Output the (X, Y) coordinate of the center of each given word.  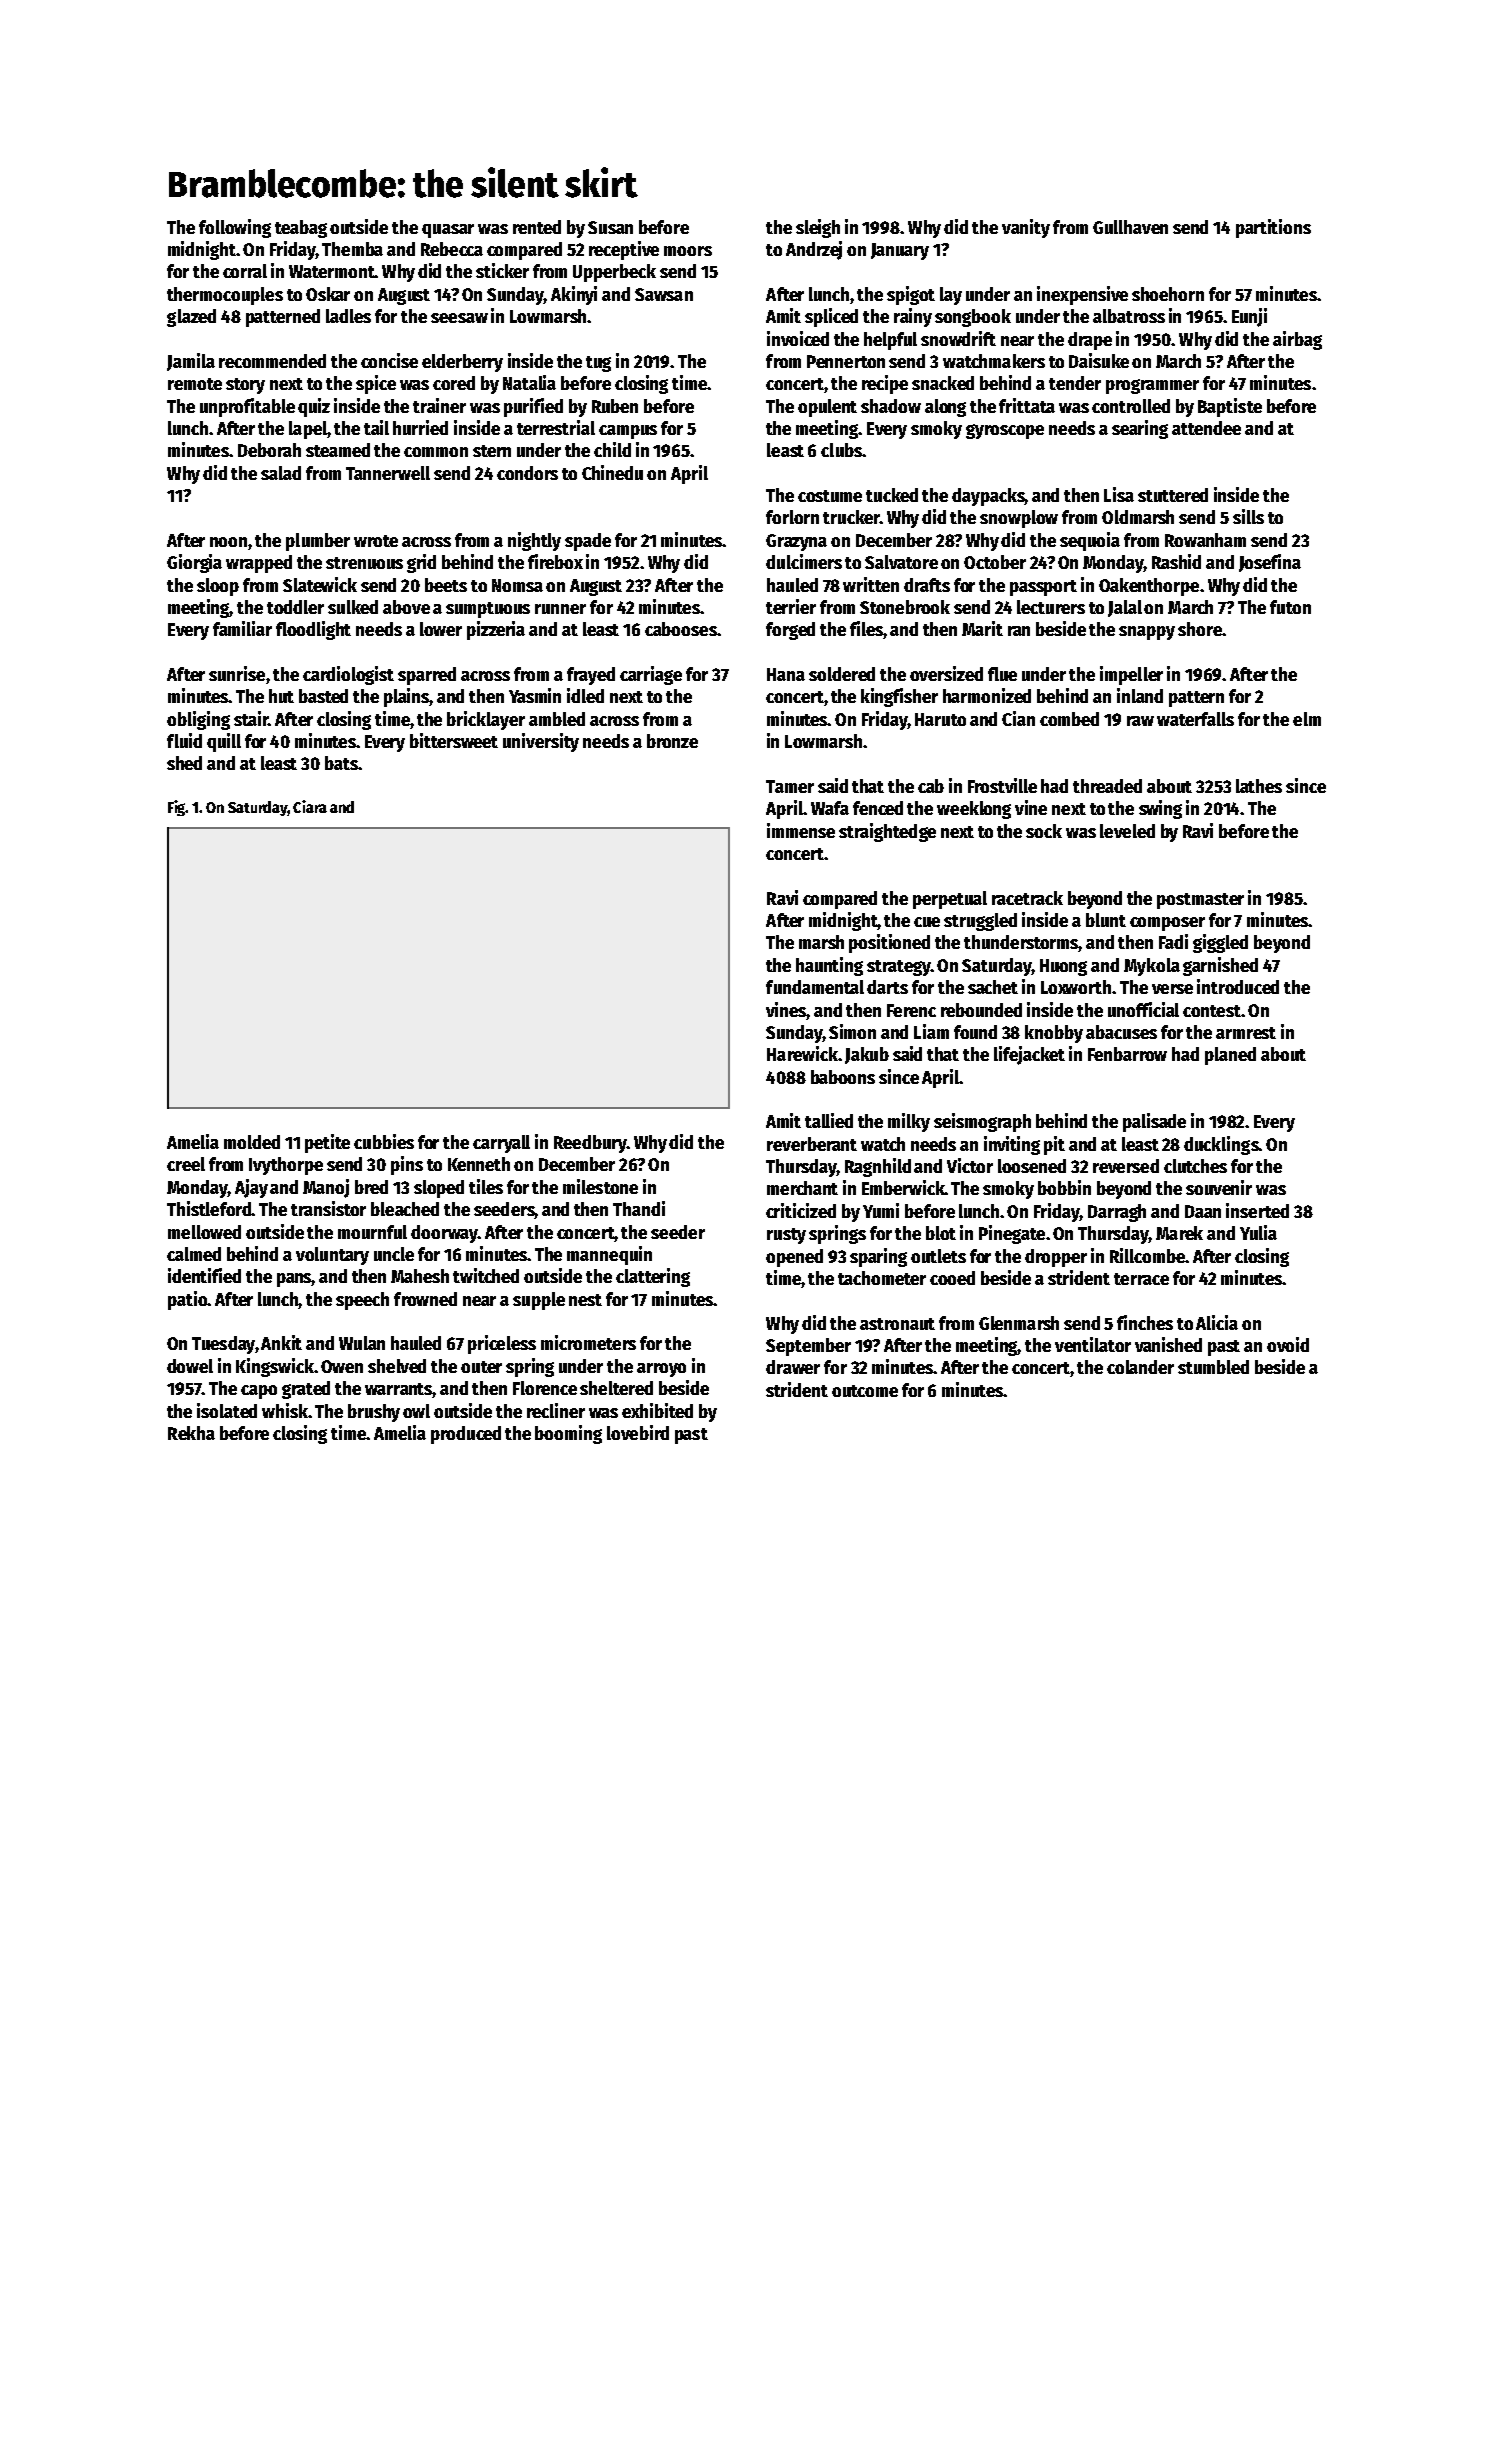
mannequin (609, 1255)
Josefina (1270, 563)
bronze (672, 741)
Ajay (251, 1188)
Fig (177, 808)
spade (588, 542)
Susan (610, 227)
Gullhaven (1130, 227)
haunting (829, 966)
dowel (190, 1366)
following (235, 228)
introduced (1238, 986)
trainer (439, 405)
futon (1290, 607)
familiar (242, 628)
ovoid (1288, 1344)
